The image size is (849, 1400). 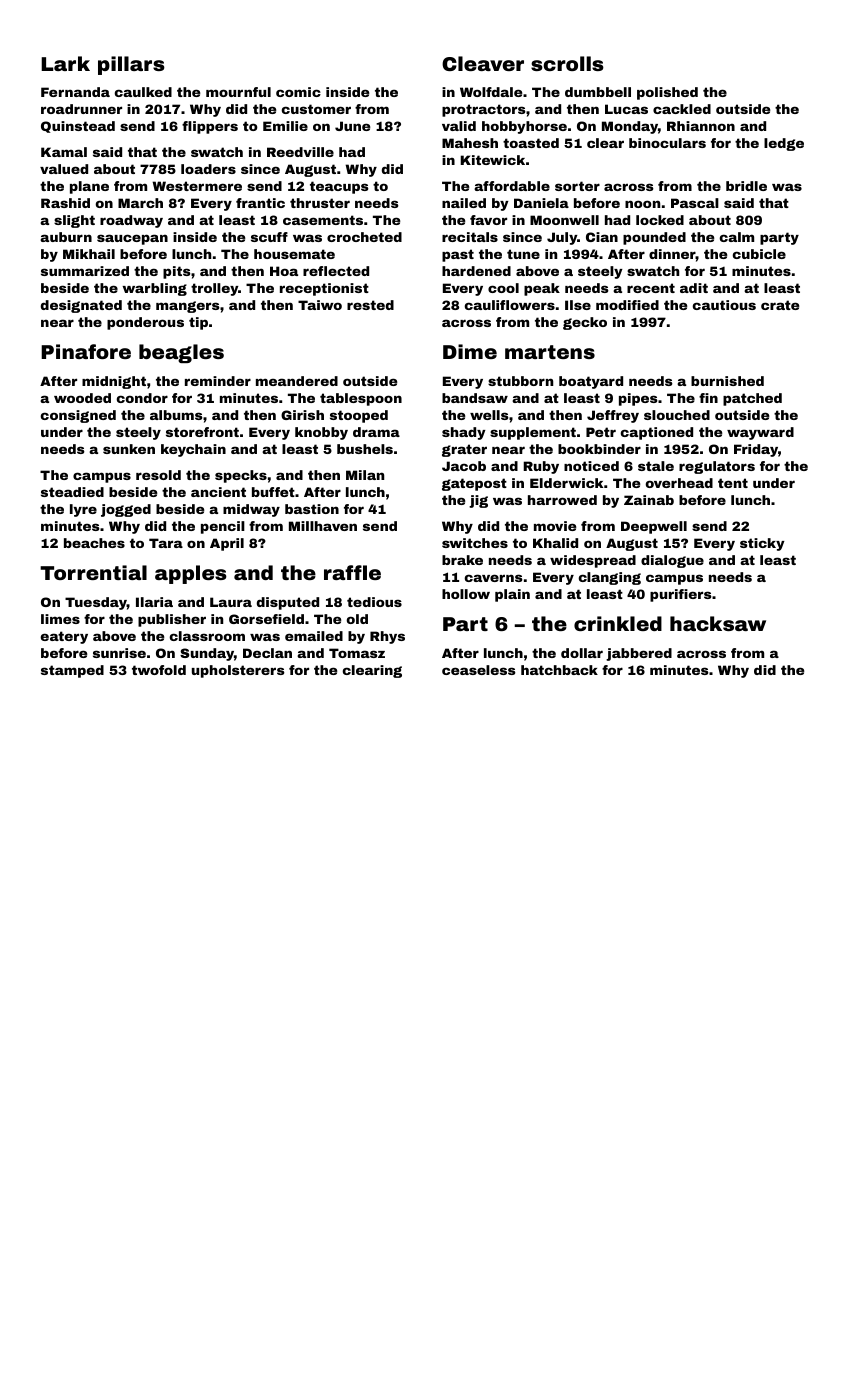 What do you see at coordinates (656, 466) in the image?
I see `stale` at bounding box center [656, 466].
